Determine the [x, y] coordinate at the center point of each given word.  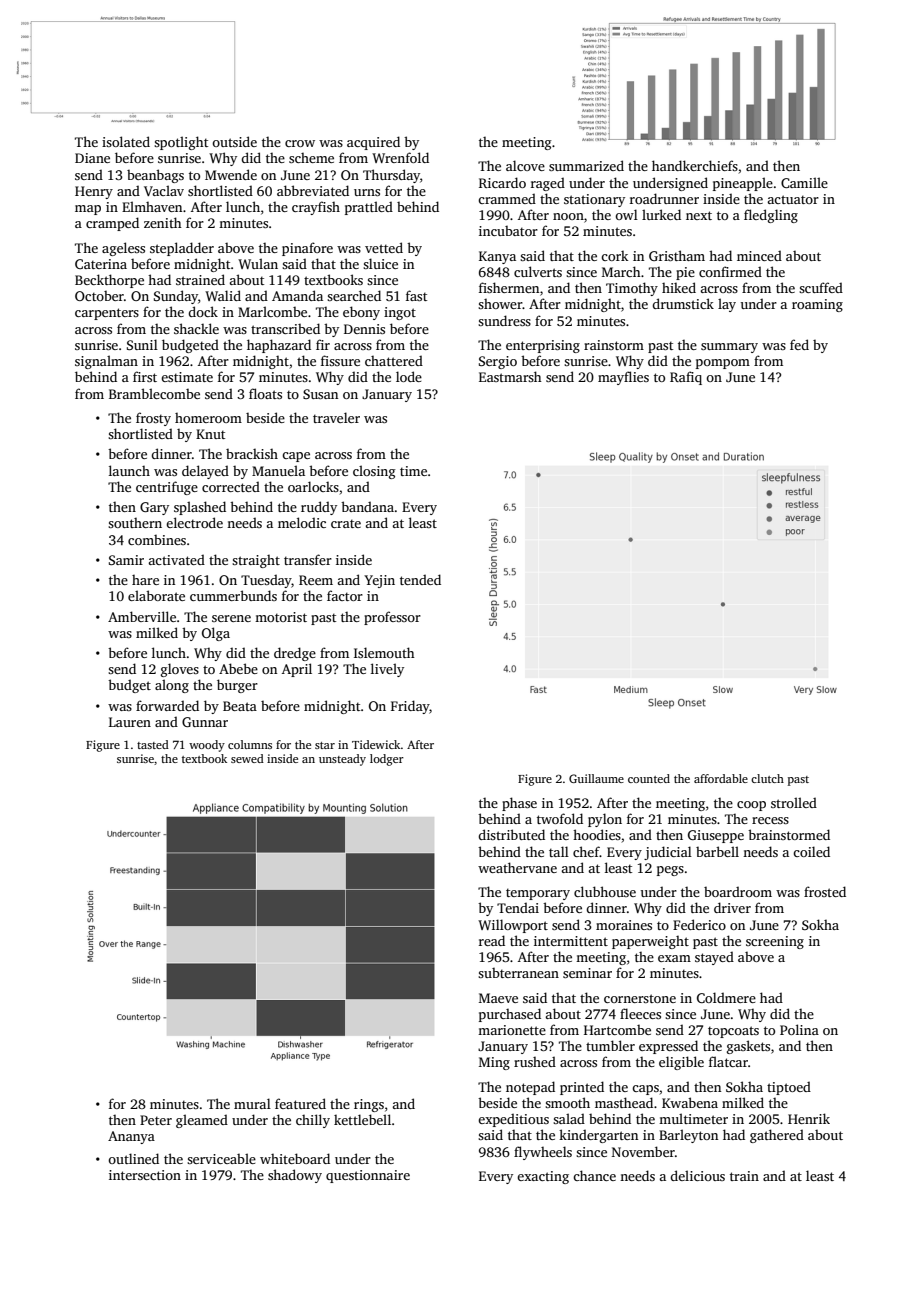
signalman [106, 362]
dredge [295, 654]
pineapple [743, 184]
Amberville [142, 616]
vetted [384, 247]
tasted [153, 744]
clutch [767, 778]
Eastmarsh [510, 376]
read [492, 940]
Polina [799, 1029]
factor [345, 595]
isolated [126, 141]
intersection [145, 1175]
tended [420, 579]
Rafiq [686, 378]
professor [392, 618]
